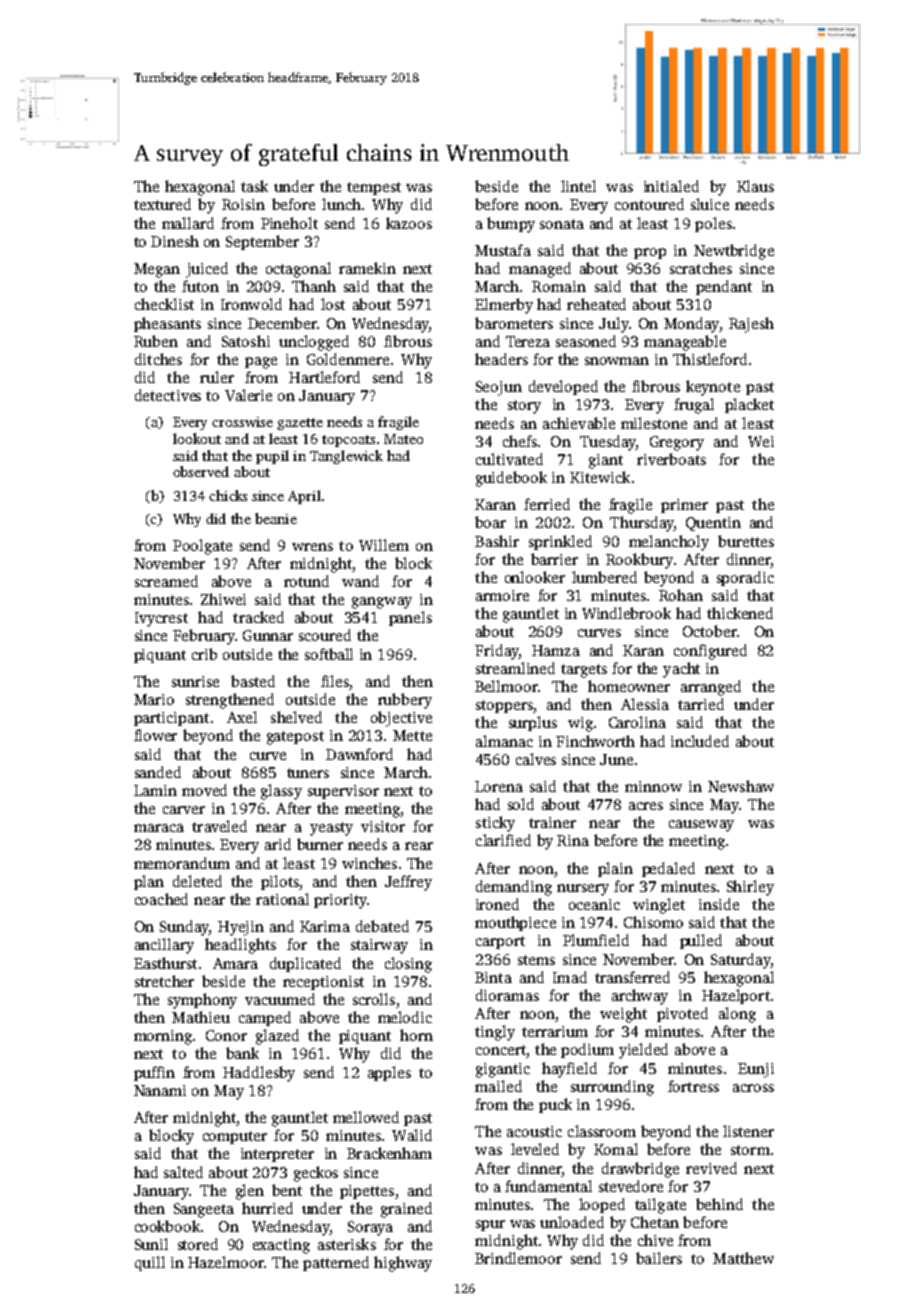  Describe the element at coordinates (403, 1264) in the page. I see `highway` at that location.
